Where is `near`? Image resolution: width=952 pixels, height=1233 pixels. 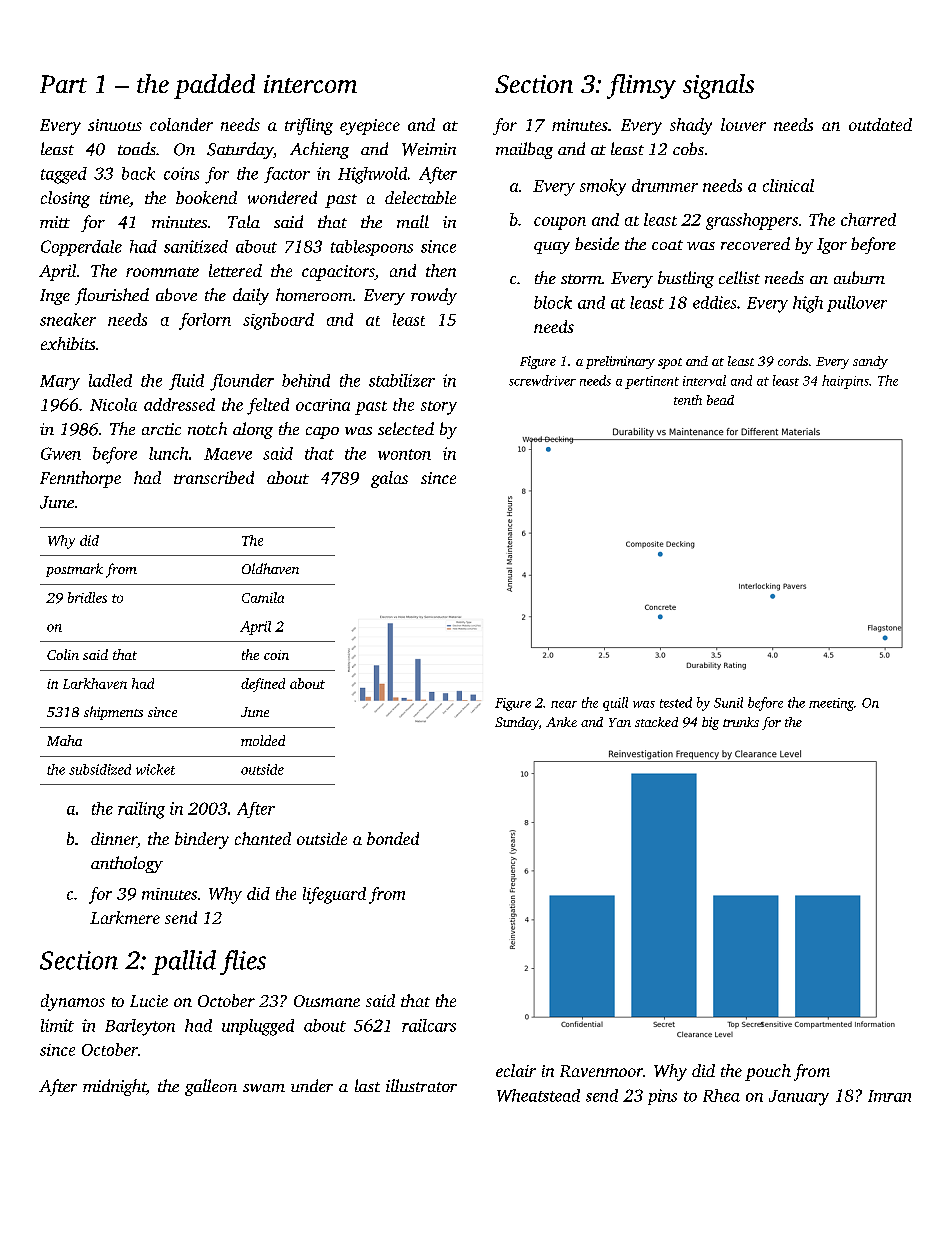 near is located at coordinates (564, 704).
